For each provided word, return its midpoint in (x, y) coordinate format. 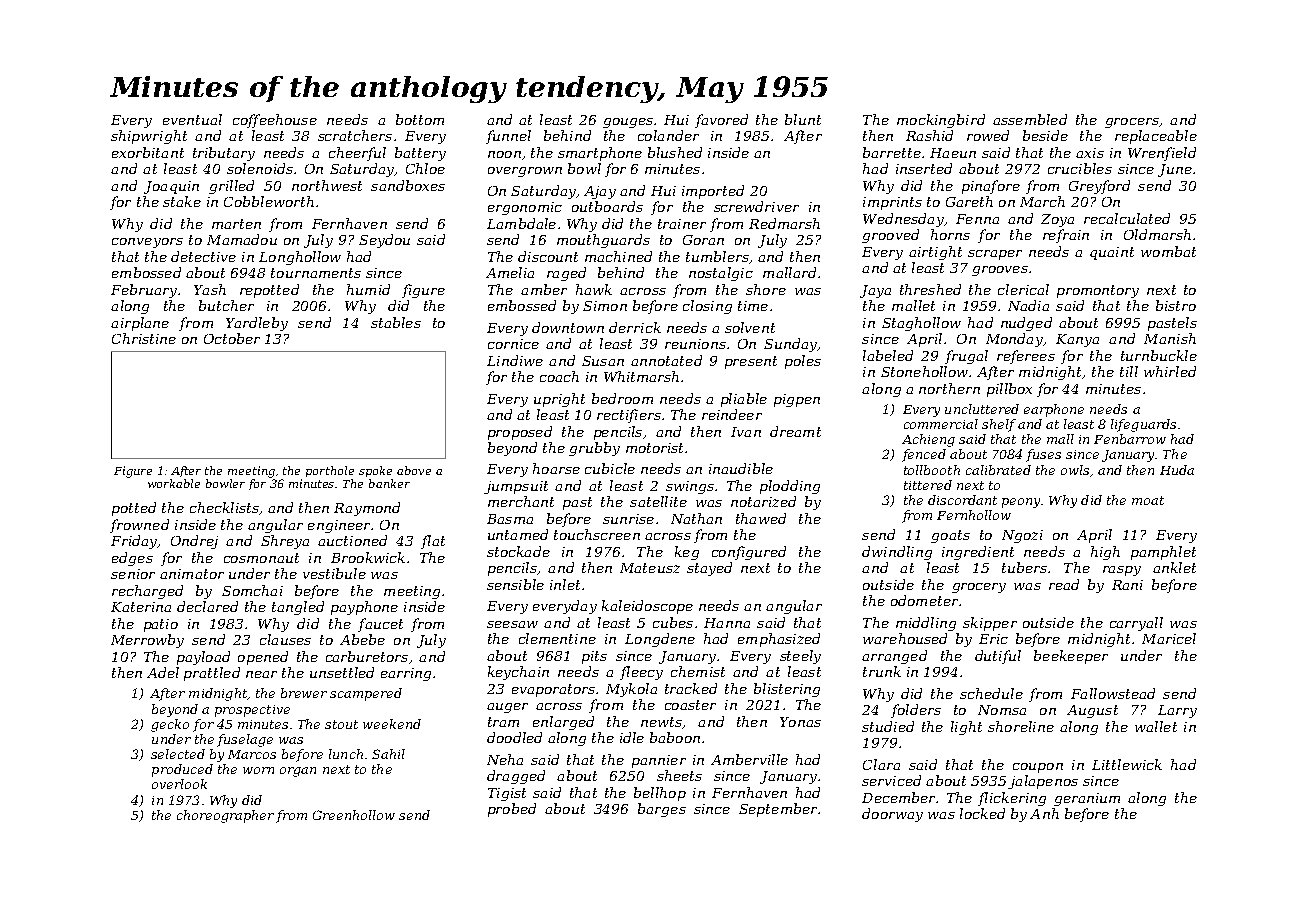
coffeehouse (275, 121)
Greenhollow (354, 815)
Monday (1014, 340)
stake (182, 201)
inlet (565, 584)
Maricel (1169, 638)
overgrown (525, 172)
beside (1045, 135)
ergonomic (525, 208)
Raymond (367, 509)
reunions (695, 344)
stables (396, 322)
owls (1075, 470)
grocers (1132, 123)
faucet (380, 625)
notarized (763, 501)
